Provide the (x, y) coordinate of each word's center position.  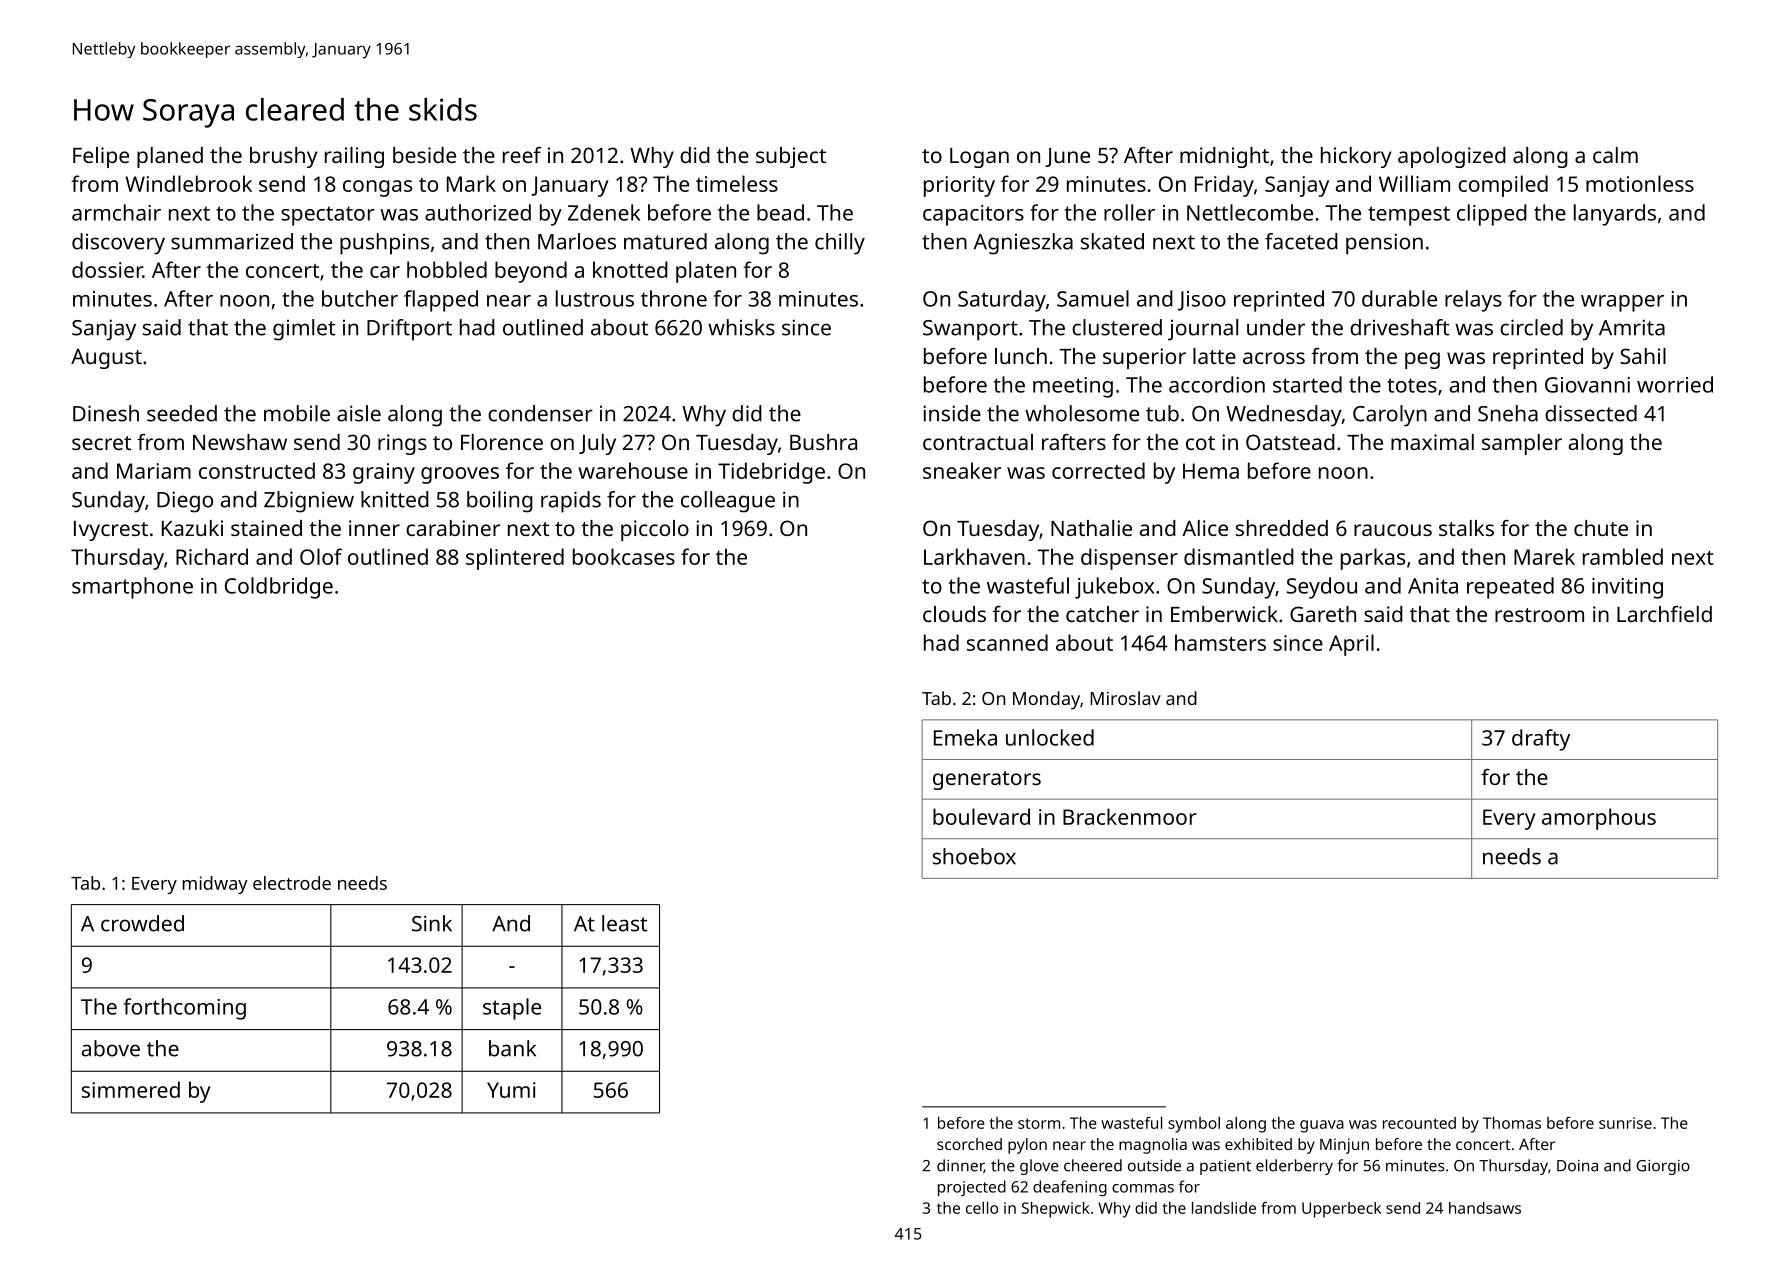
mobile (297, 413)
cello (982, 1208)
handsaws (1485, 1208)
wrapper (1622, 303)
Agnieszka (1023, 244)
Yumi (511, 1090)
